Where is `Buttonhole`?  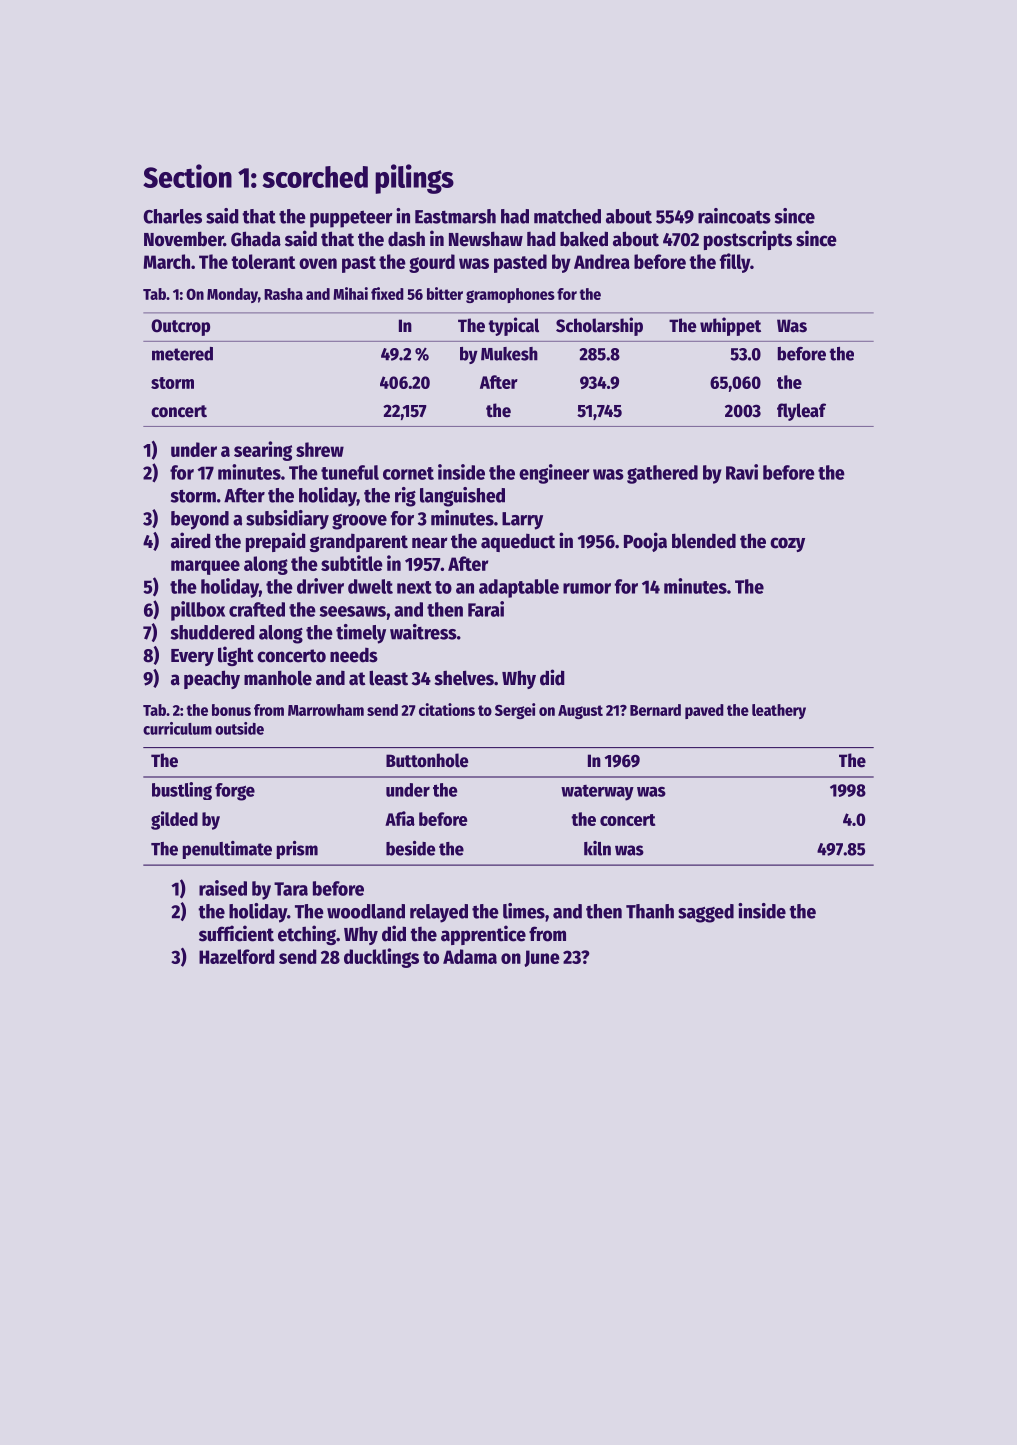
Buttonhole is located at coordinates (427, 760).
